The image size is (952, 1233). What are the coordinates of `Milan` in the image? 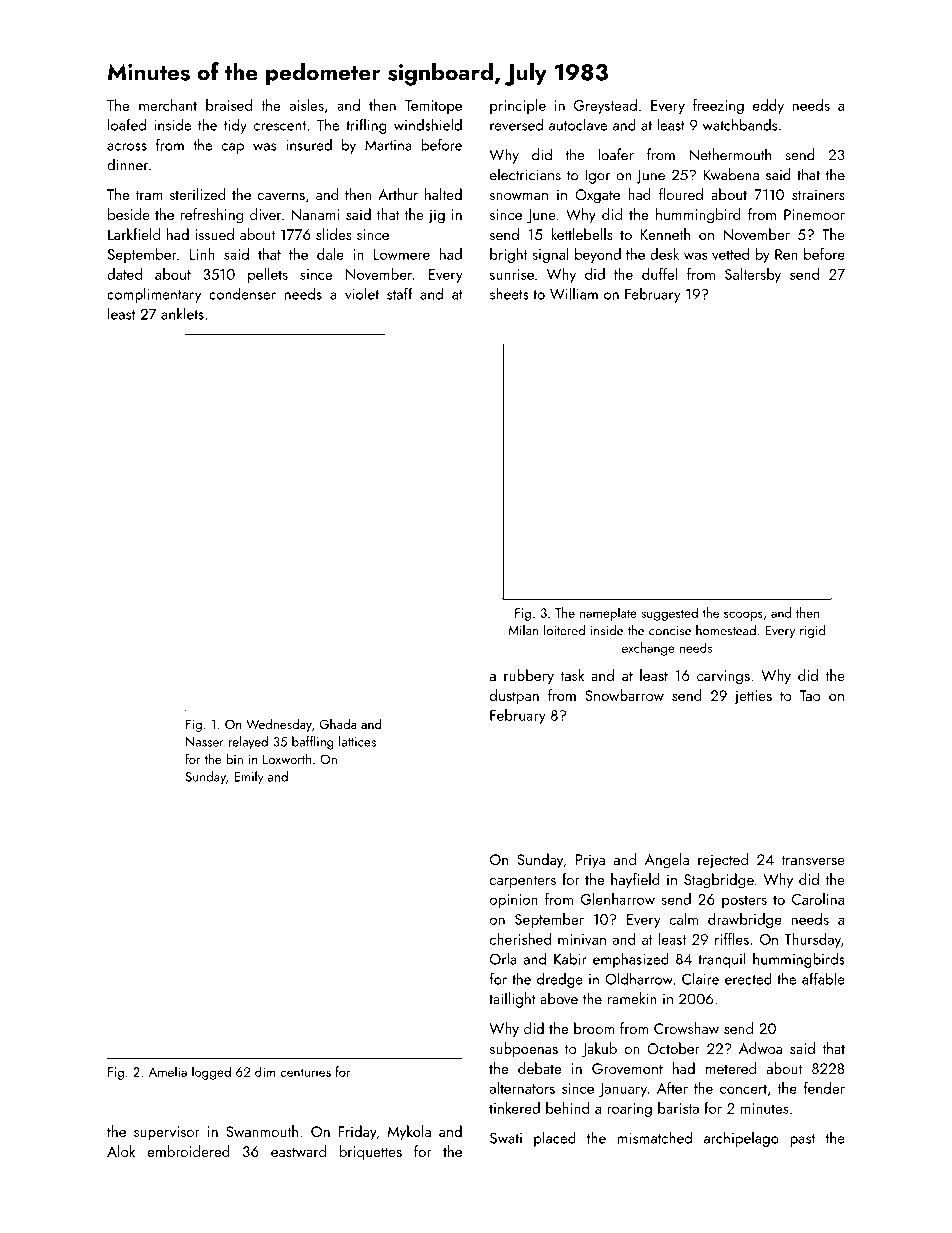 It's located at (523, 630).
